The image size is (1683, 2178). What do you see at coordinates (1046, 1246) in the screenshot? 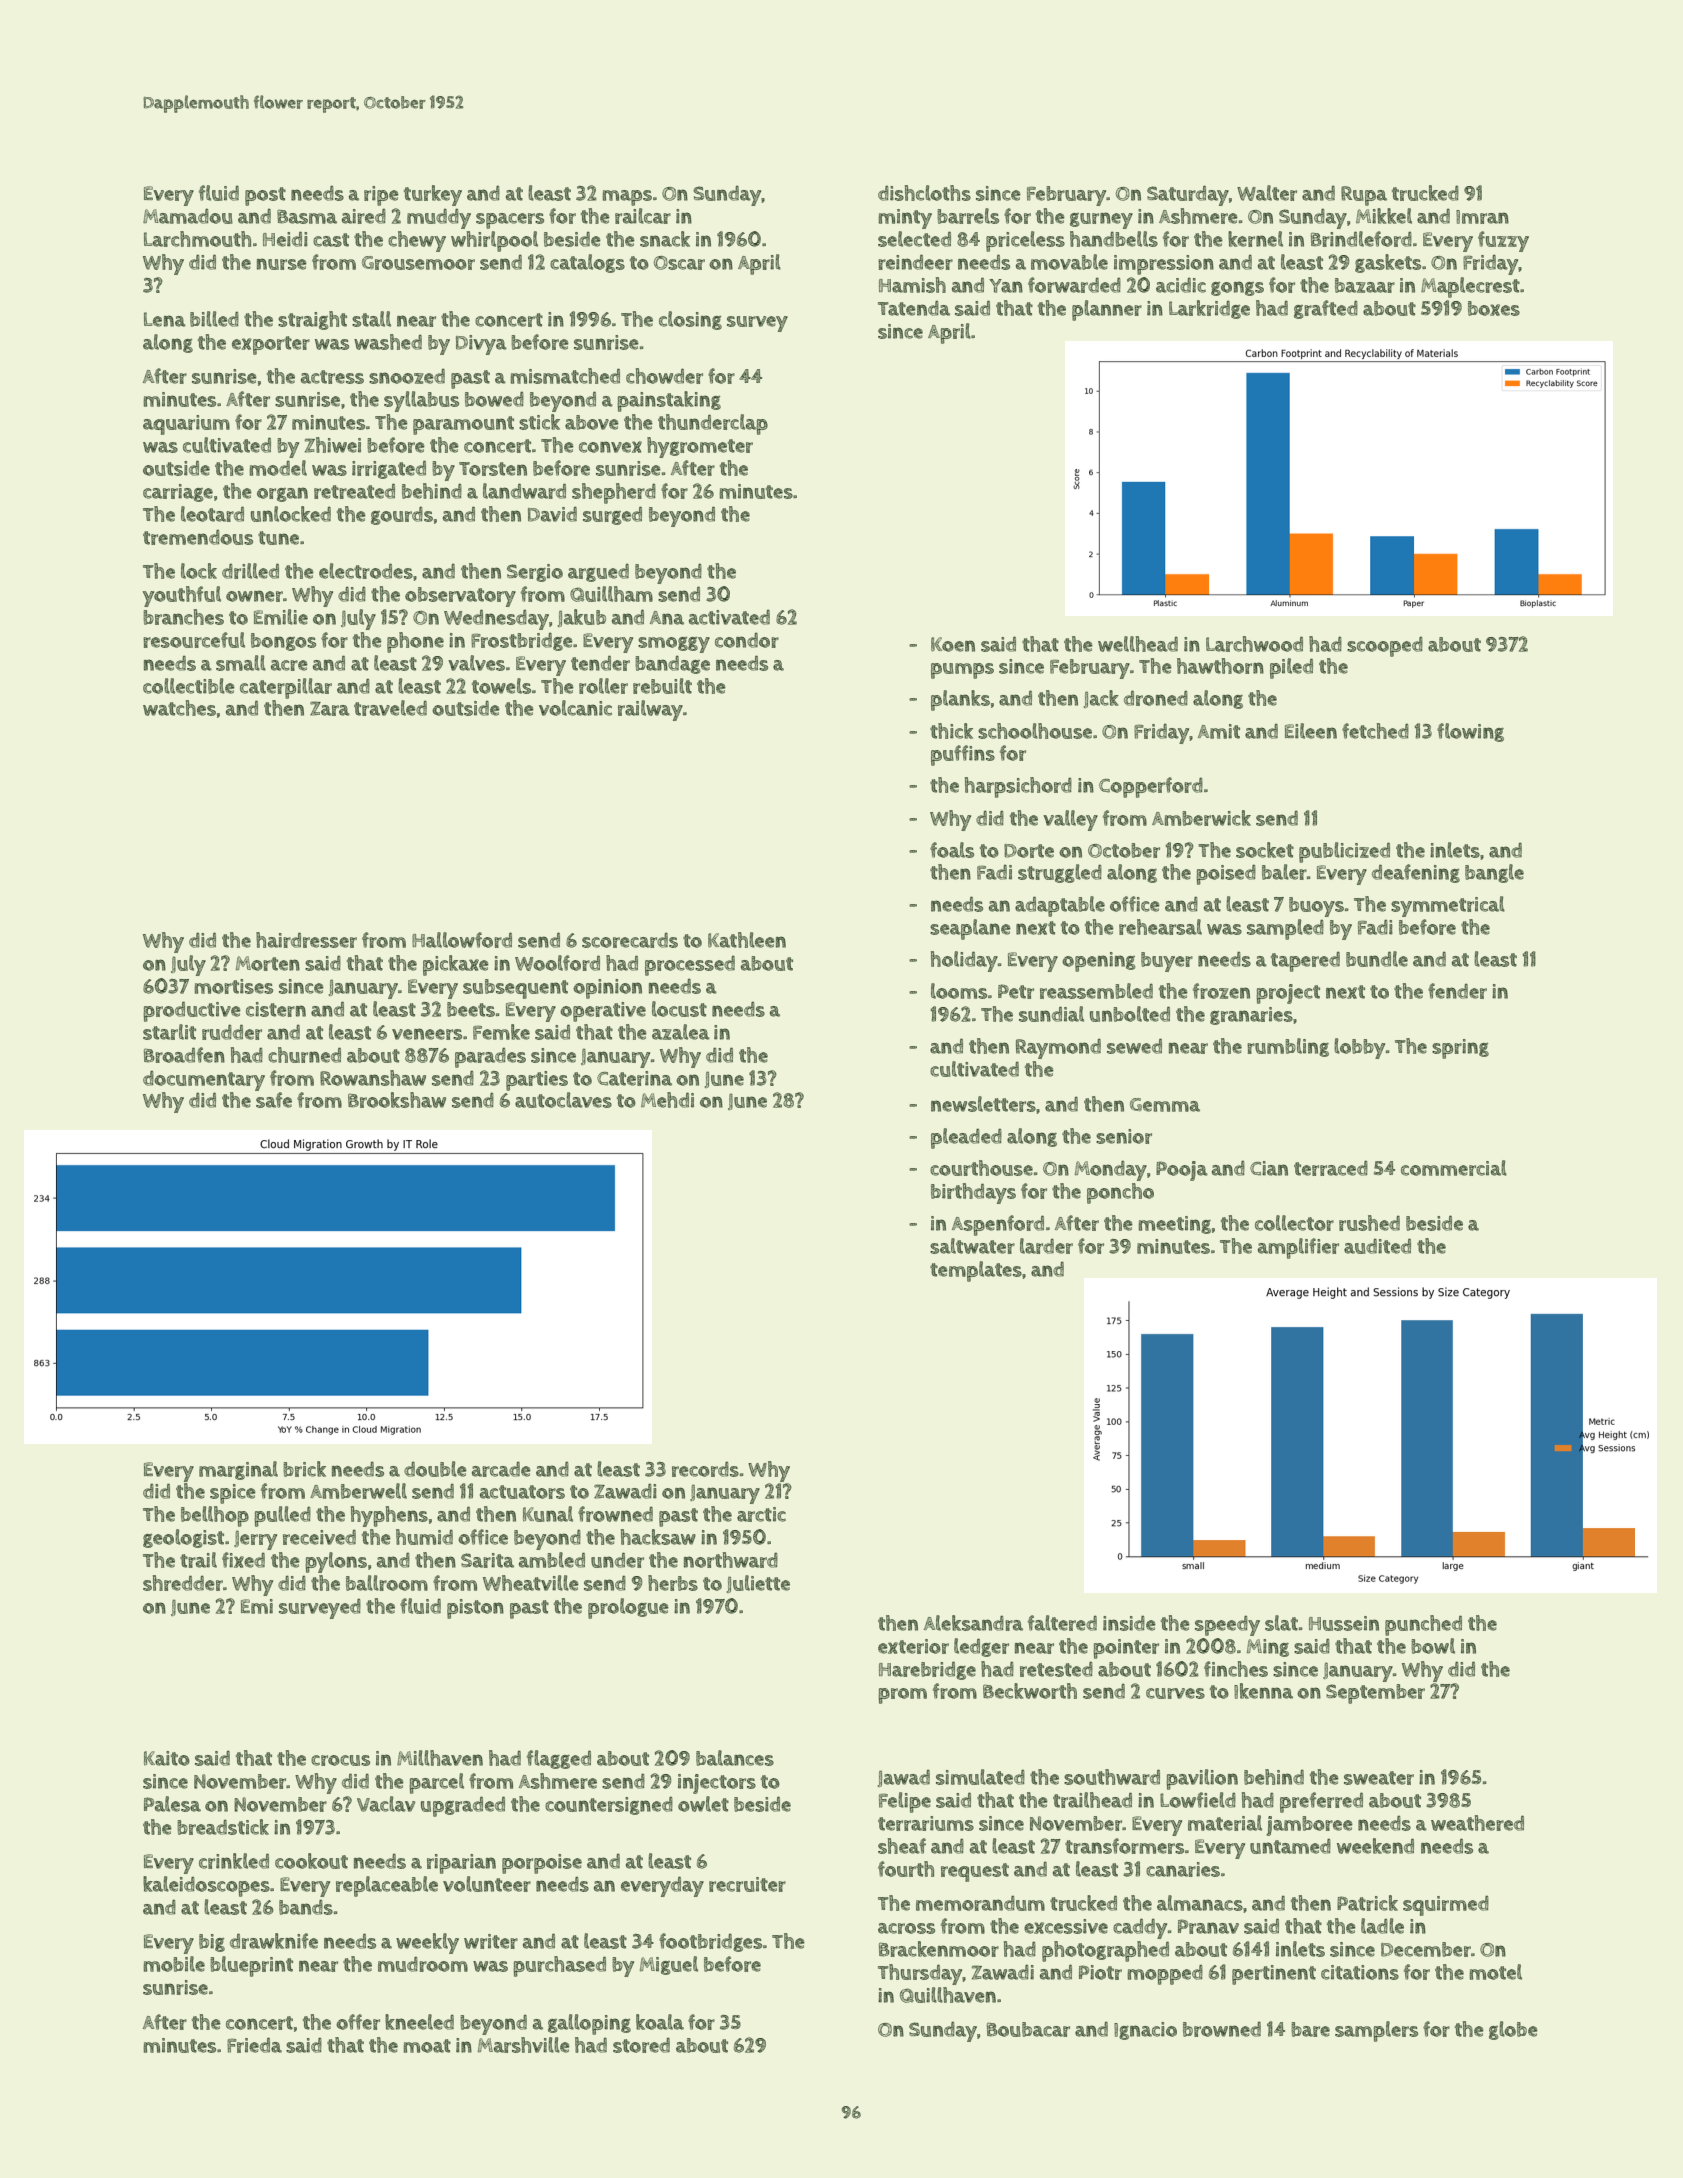
I see `larder` at bounding box center [1046, 1246].
